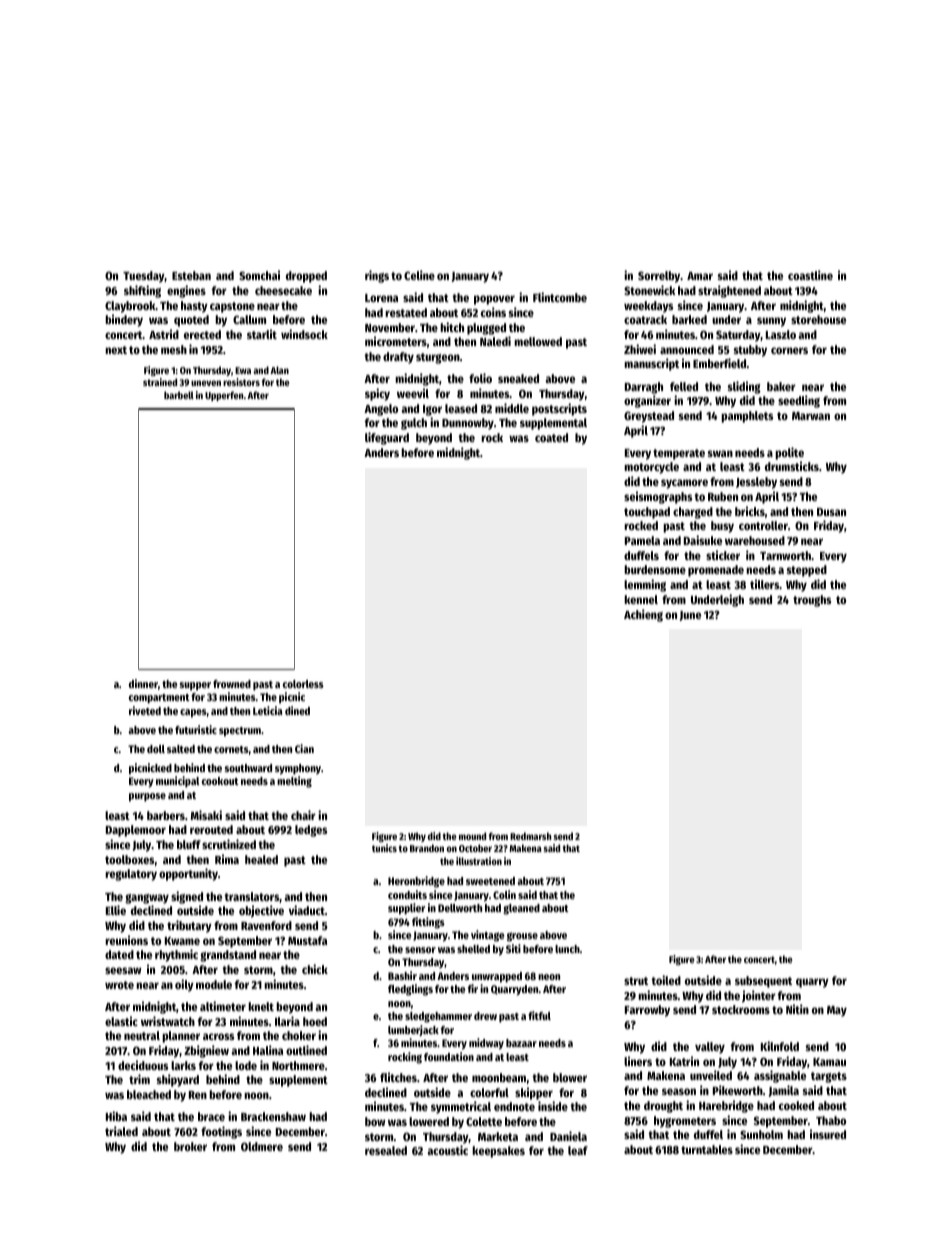 This screenshot has width=952, height=1233. I want to click on Daniela, so click(568, 1136).
